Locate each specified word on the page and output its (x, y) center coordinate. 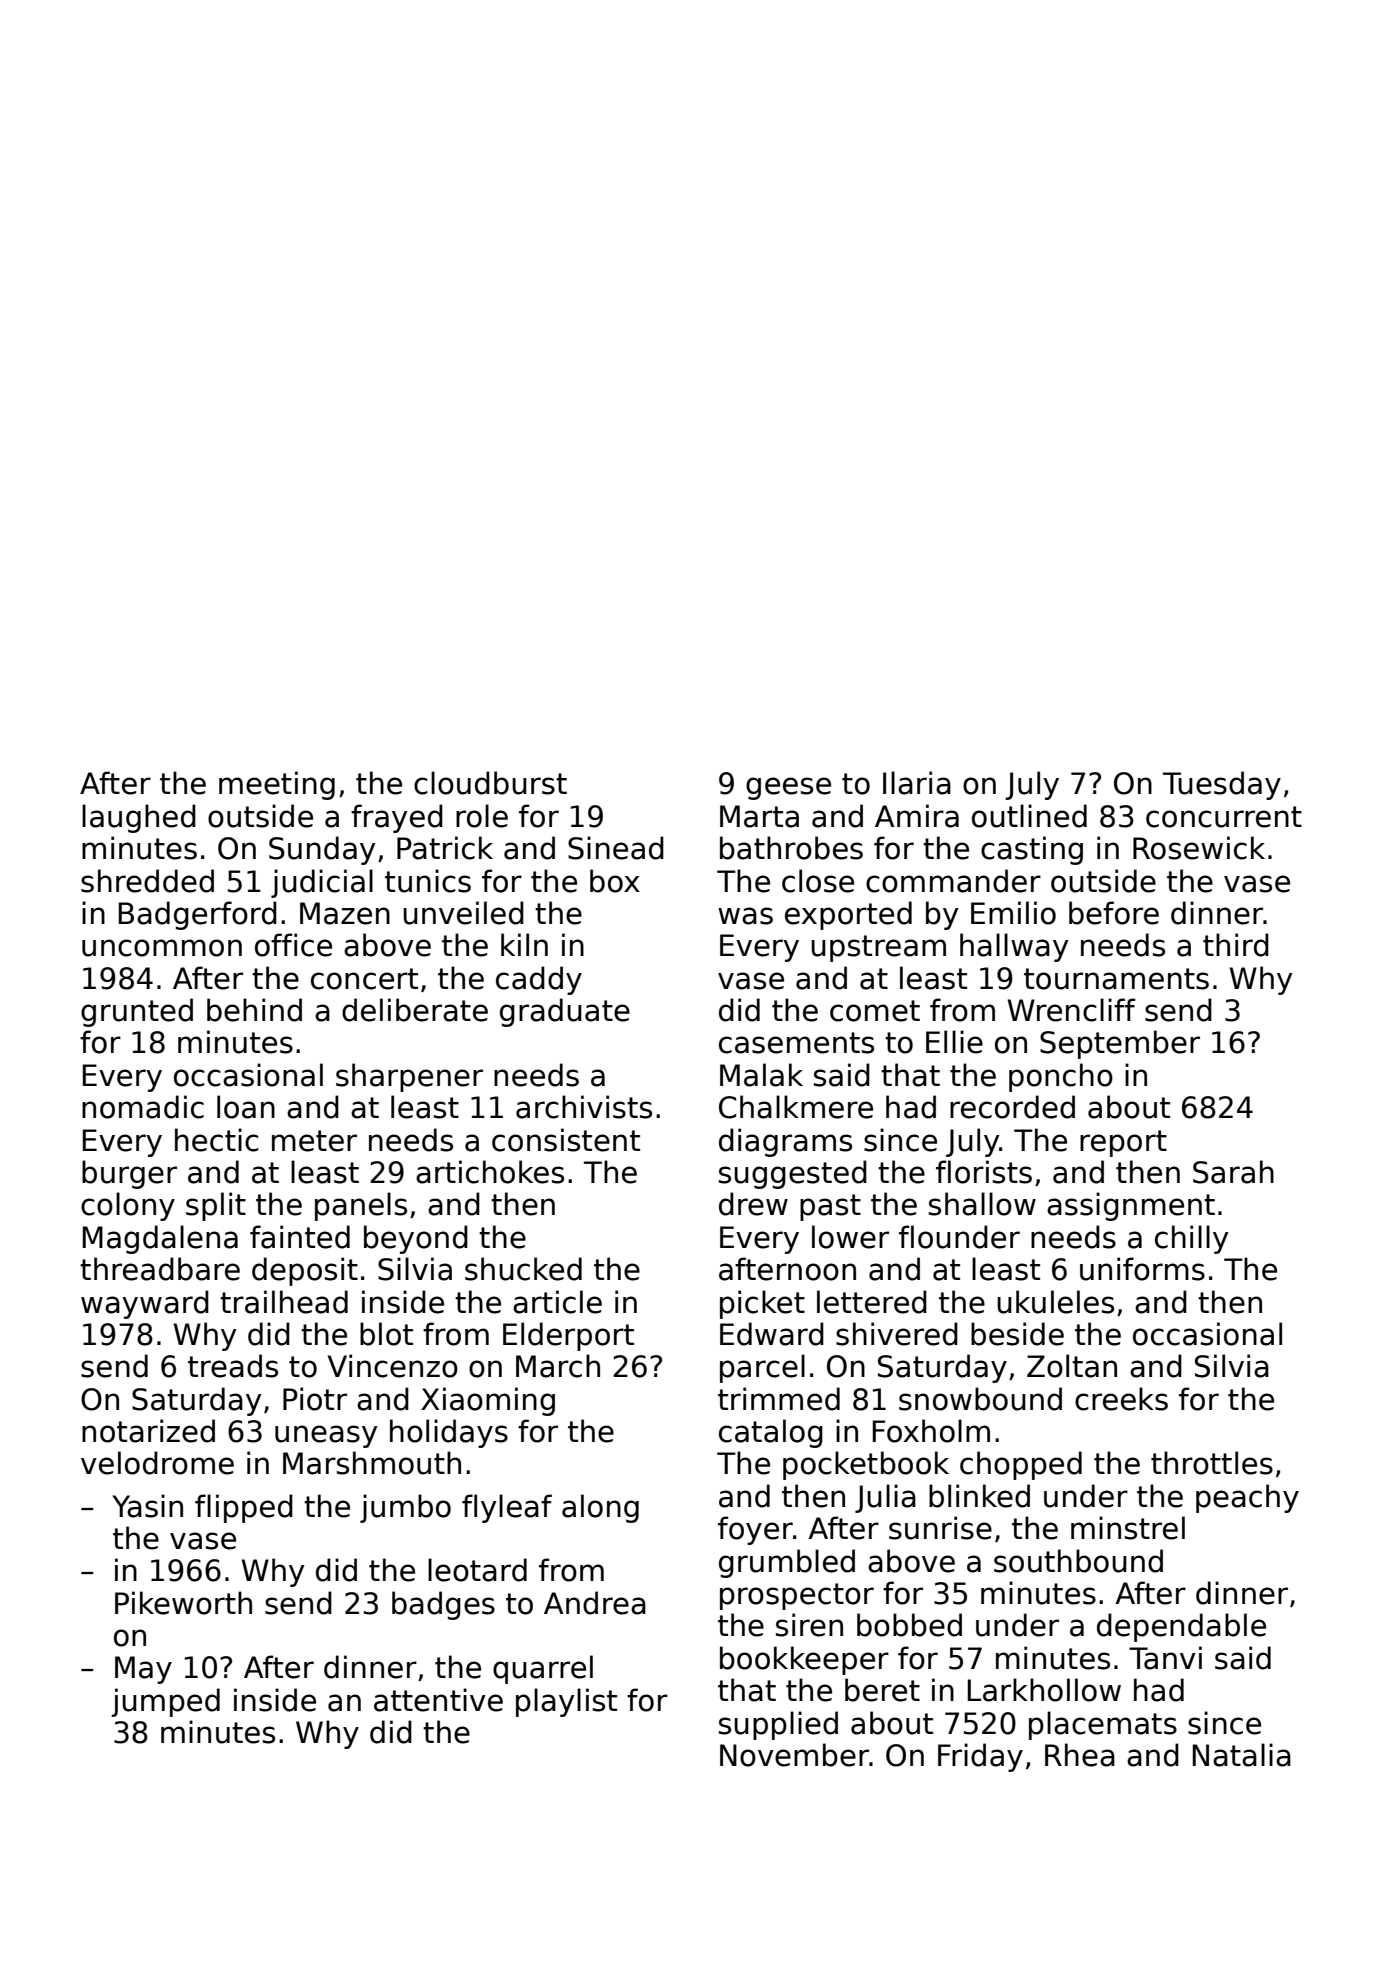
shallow (982, 1204)
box (615, 881)
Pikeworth (183, 1603)
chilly (1192, 1239)
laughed (139, 818)
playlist (566, 1702)
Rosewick (1199, 848)
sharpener (409, 1077)
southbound (1078, 1561)
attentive (438, 1700)
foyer (755, 1530)
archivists (584, 1107)
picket (762, 1304)
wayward (145, 1304)
